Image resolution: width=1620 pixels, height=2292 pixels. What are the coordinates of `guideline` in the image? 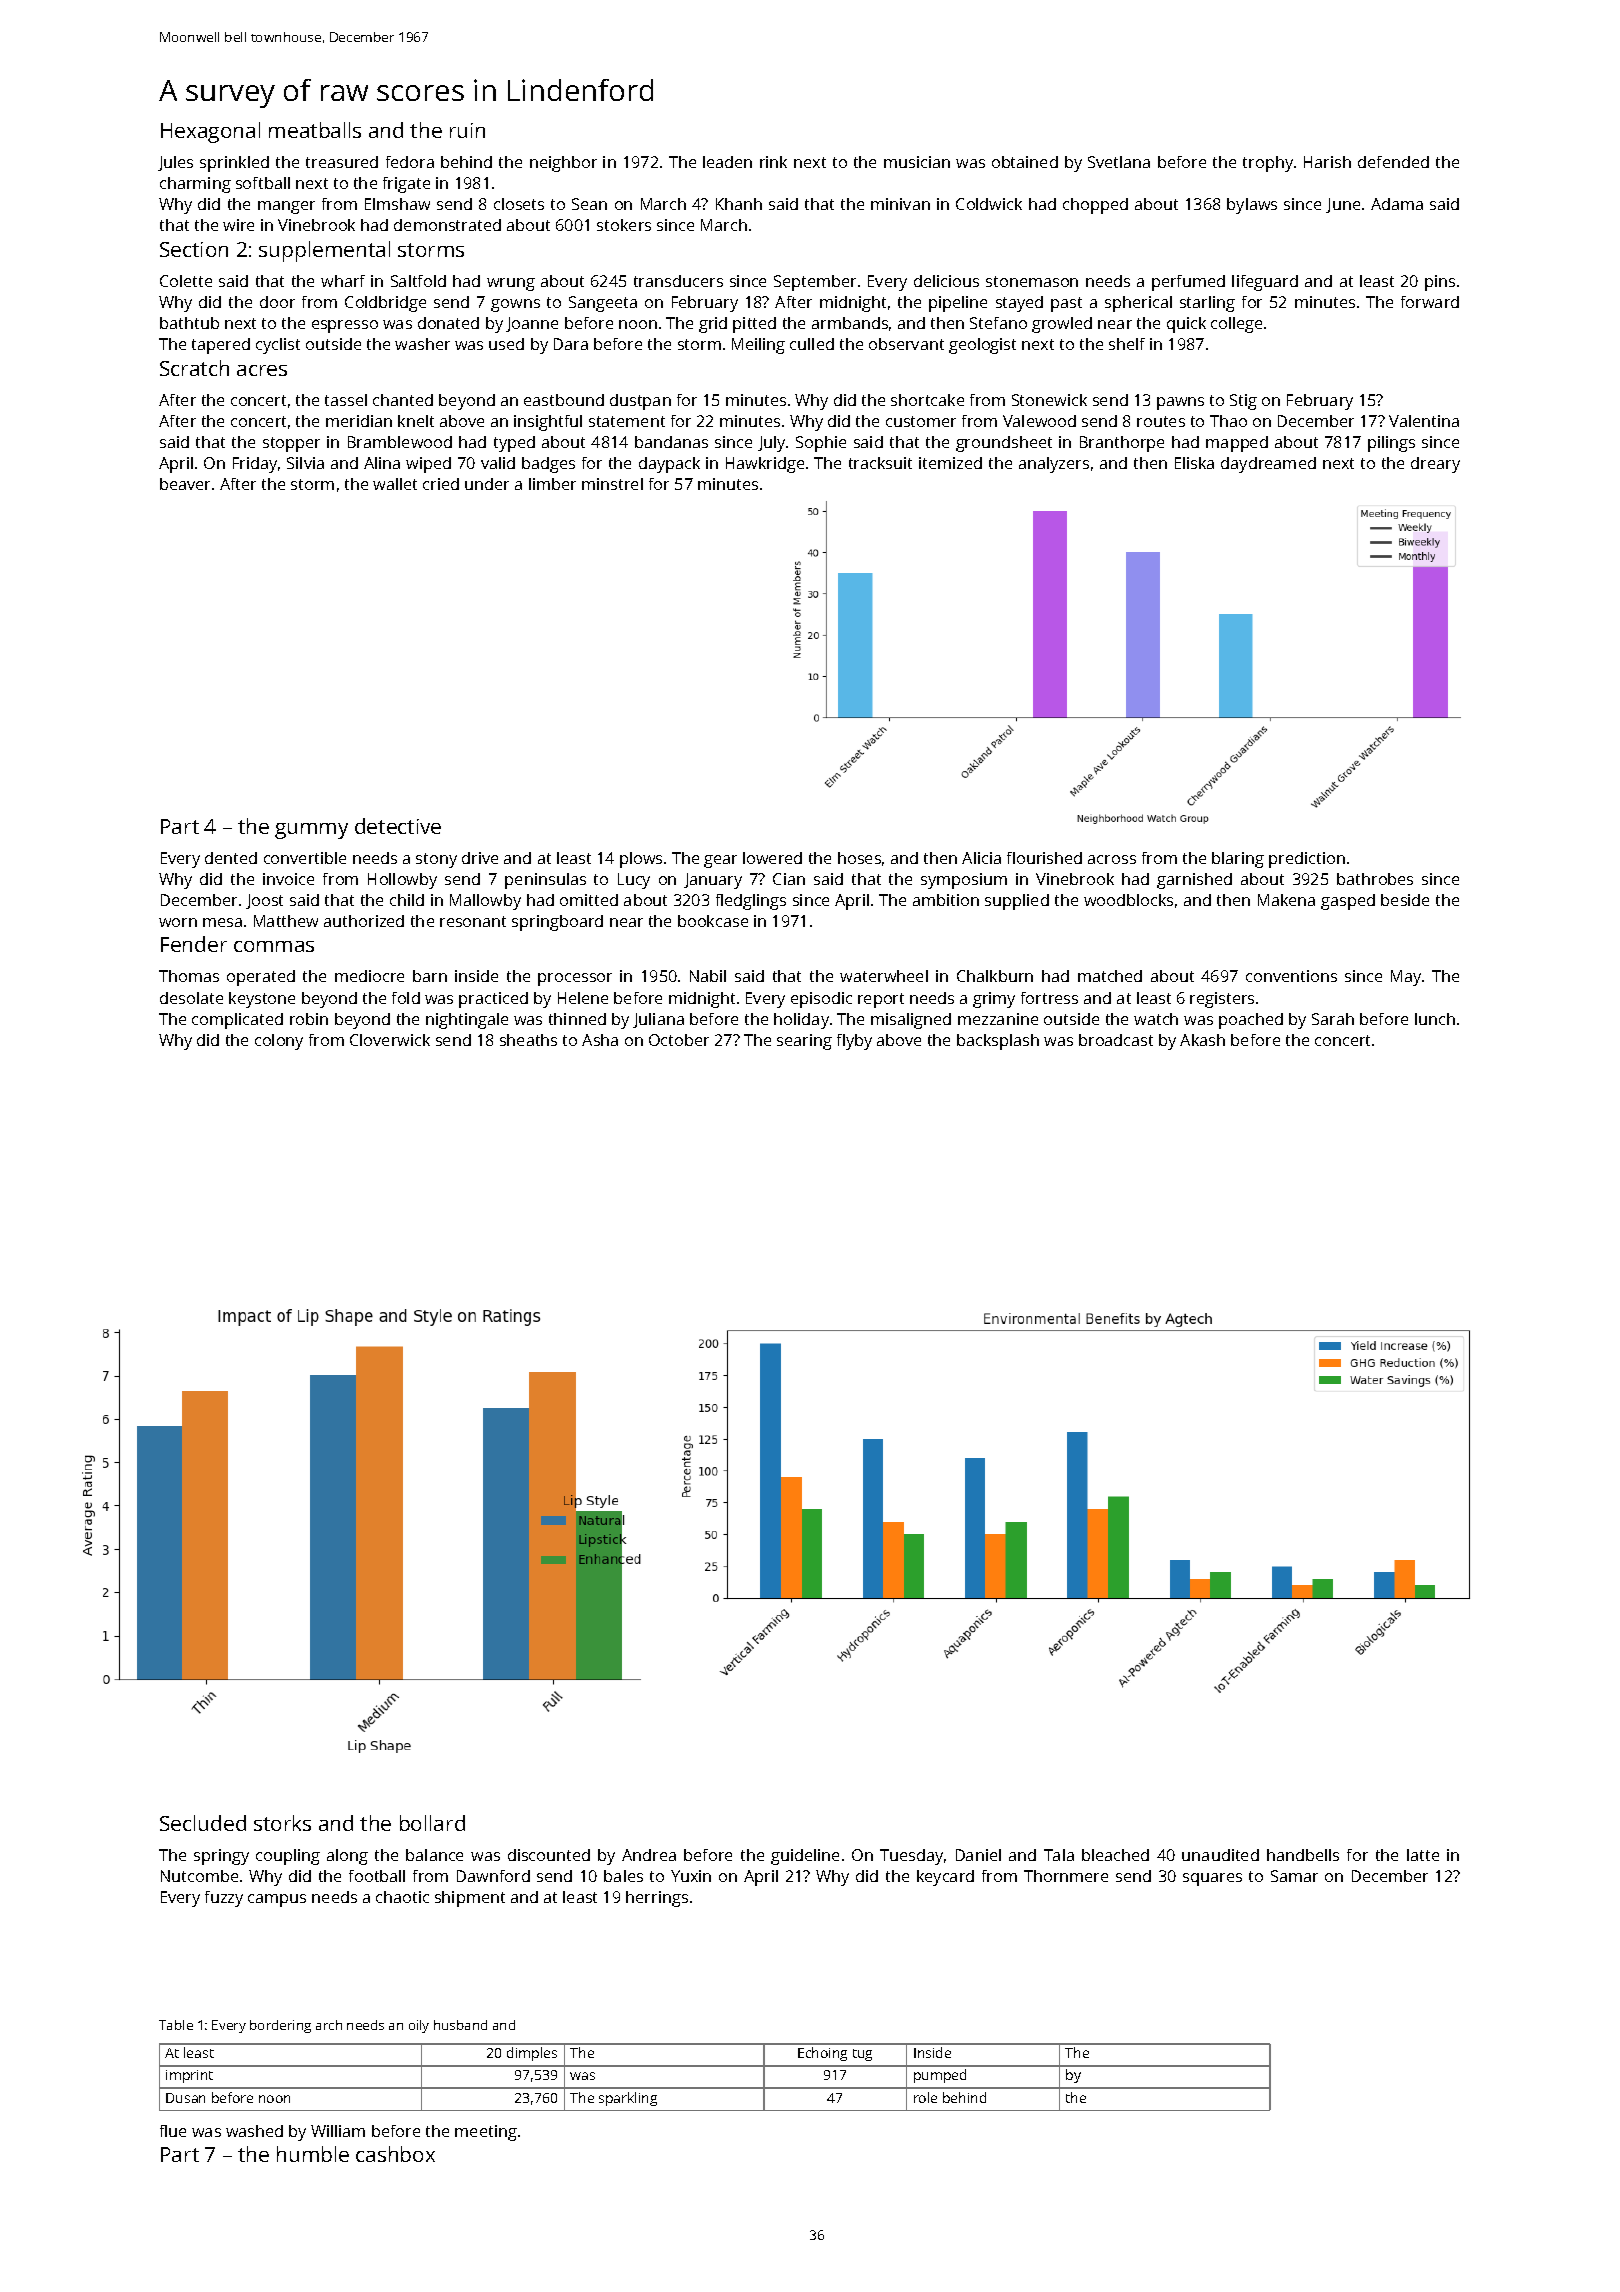 It's located at (805, 1857).
